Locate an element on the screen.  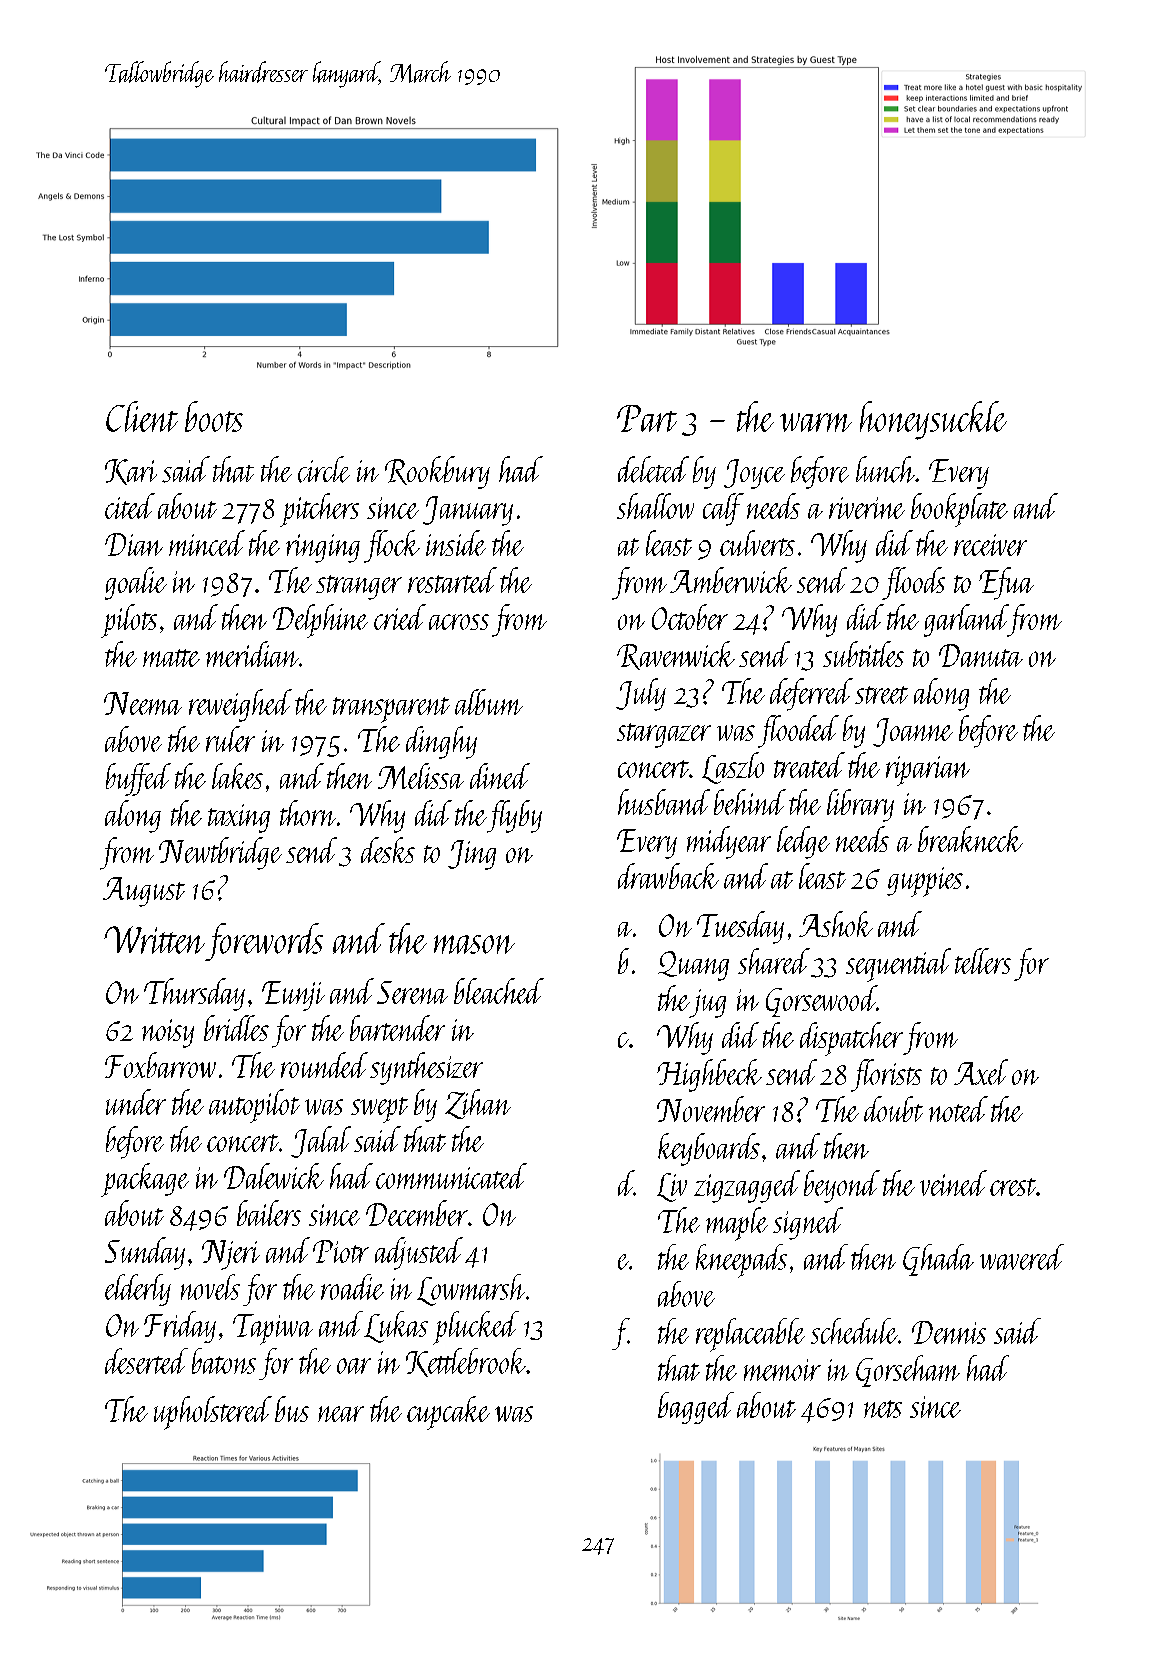
honeysuckle is located at coordinates (933, 420).
